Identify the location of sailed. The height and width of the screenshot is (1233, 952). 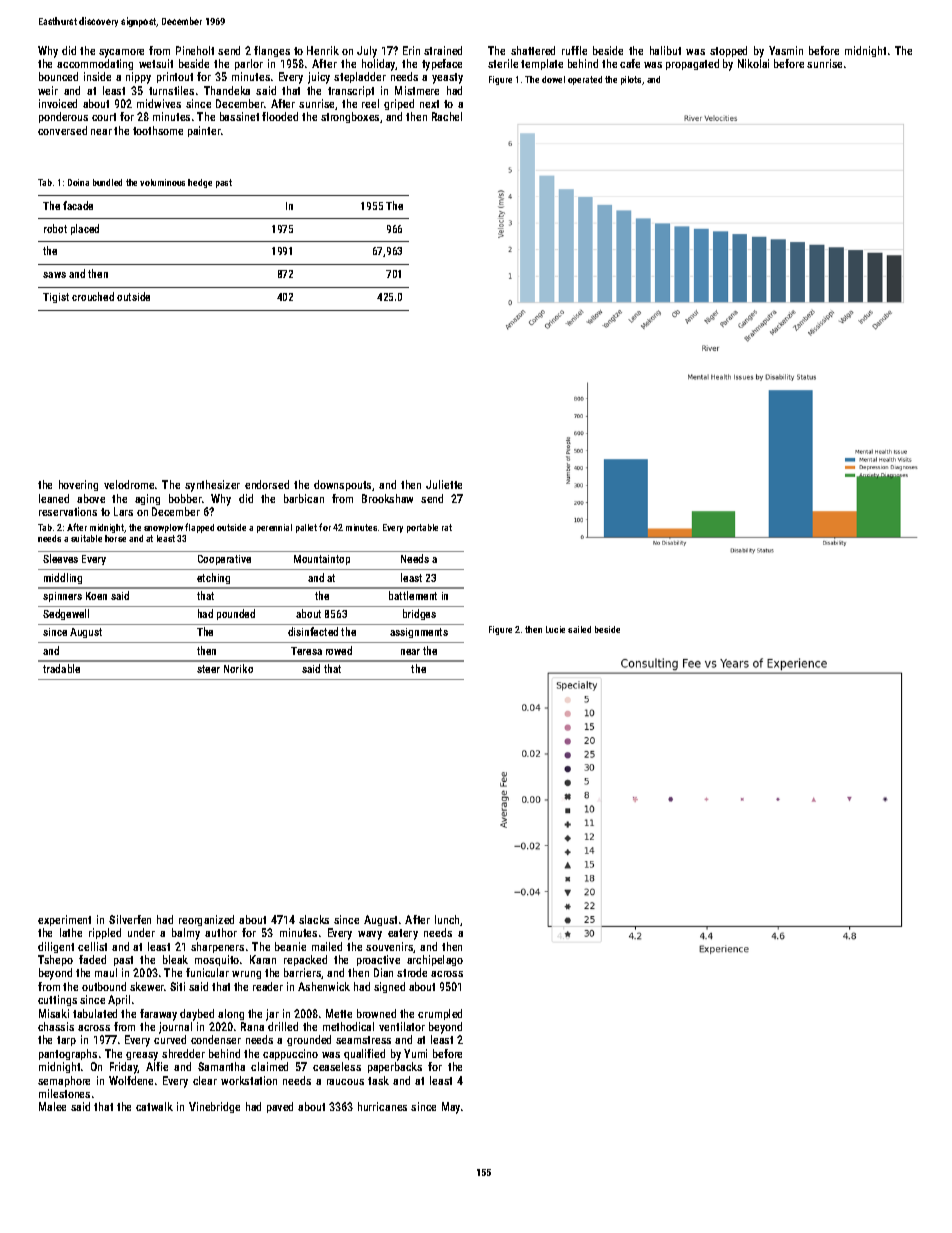
(579, 629).
